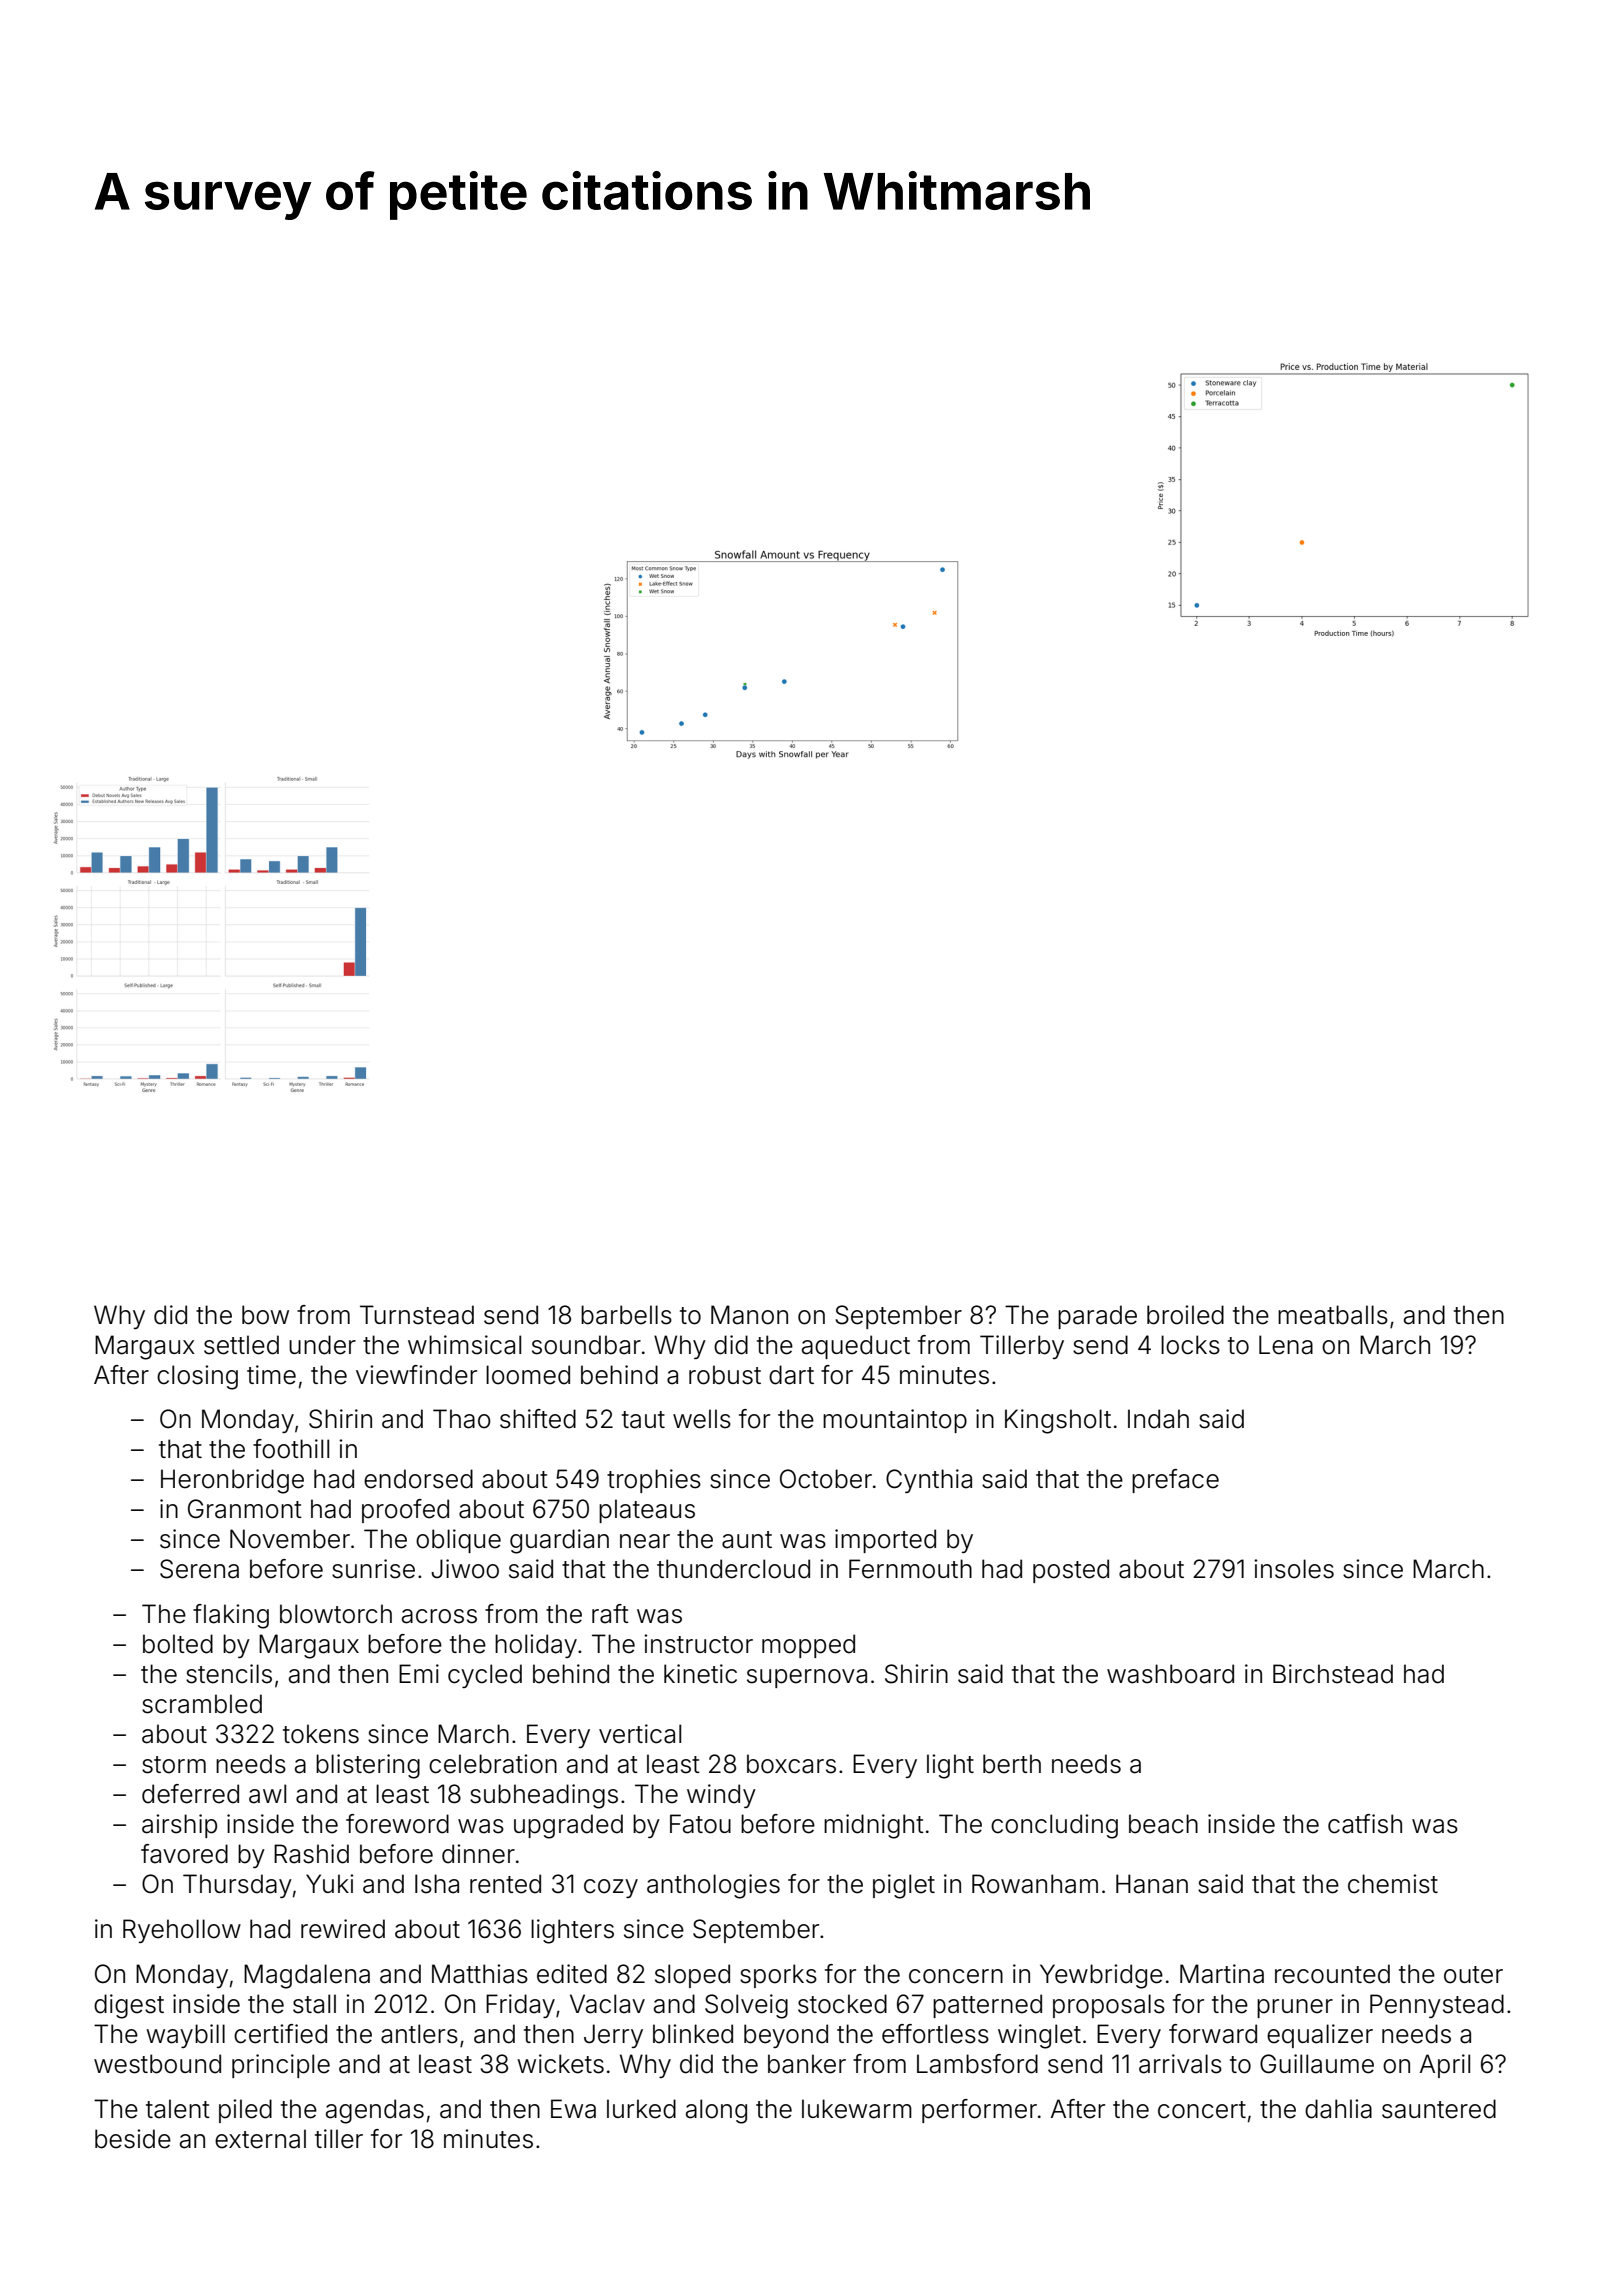 Image resolution: width=1620 pixels, height=2292 pixels. Describe the element at coordinates (910, 1569) in the screenshot. I see `Fernmouth` at that location.
